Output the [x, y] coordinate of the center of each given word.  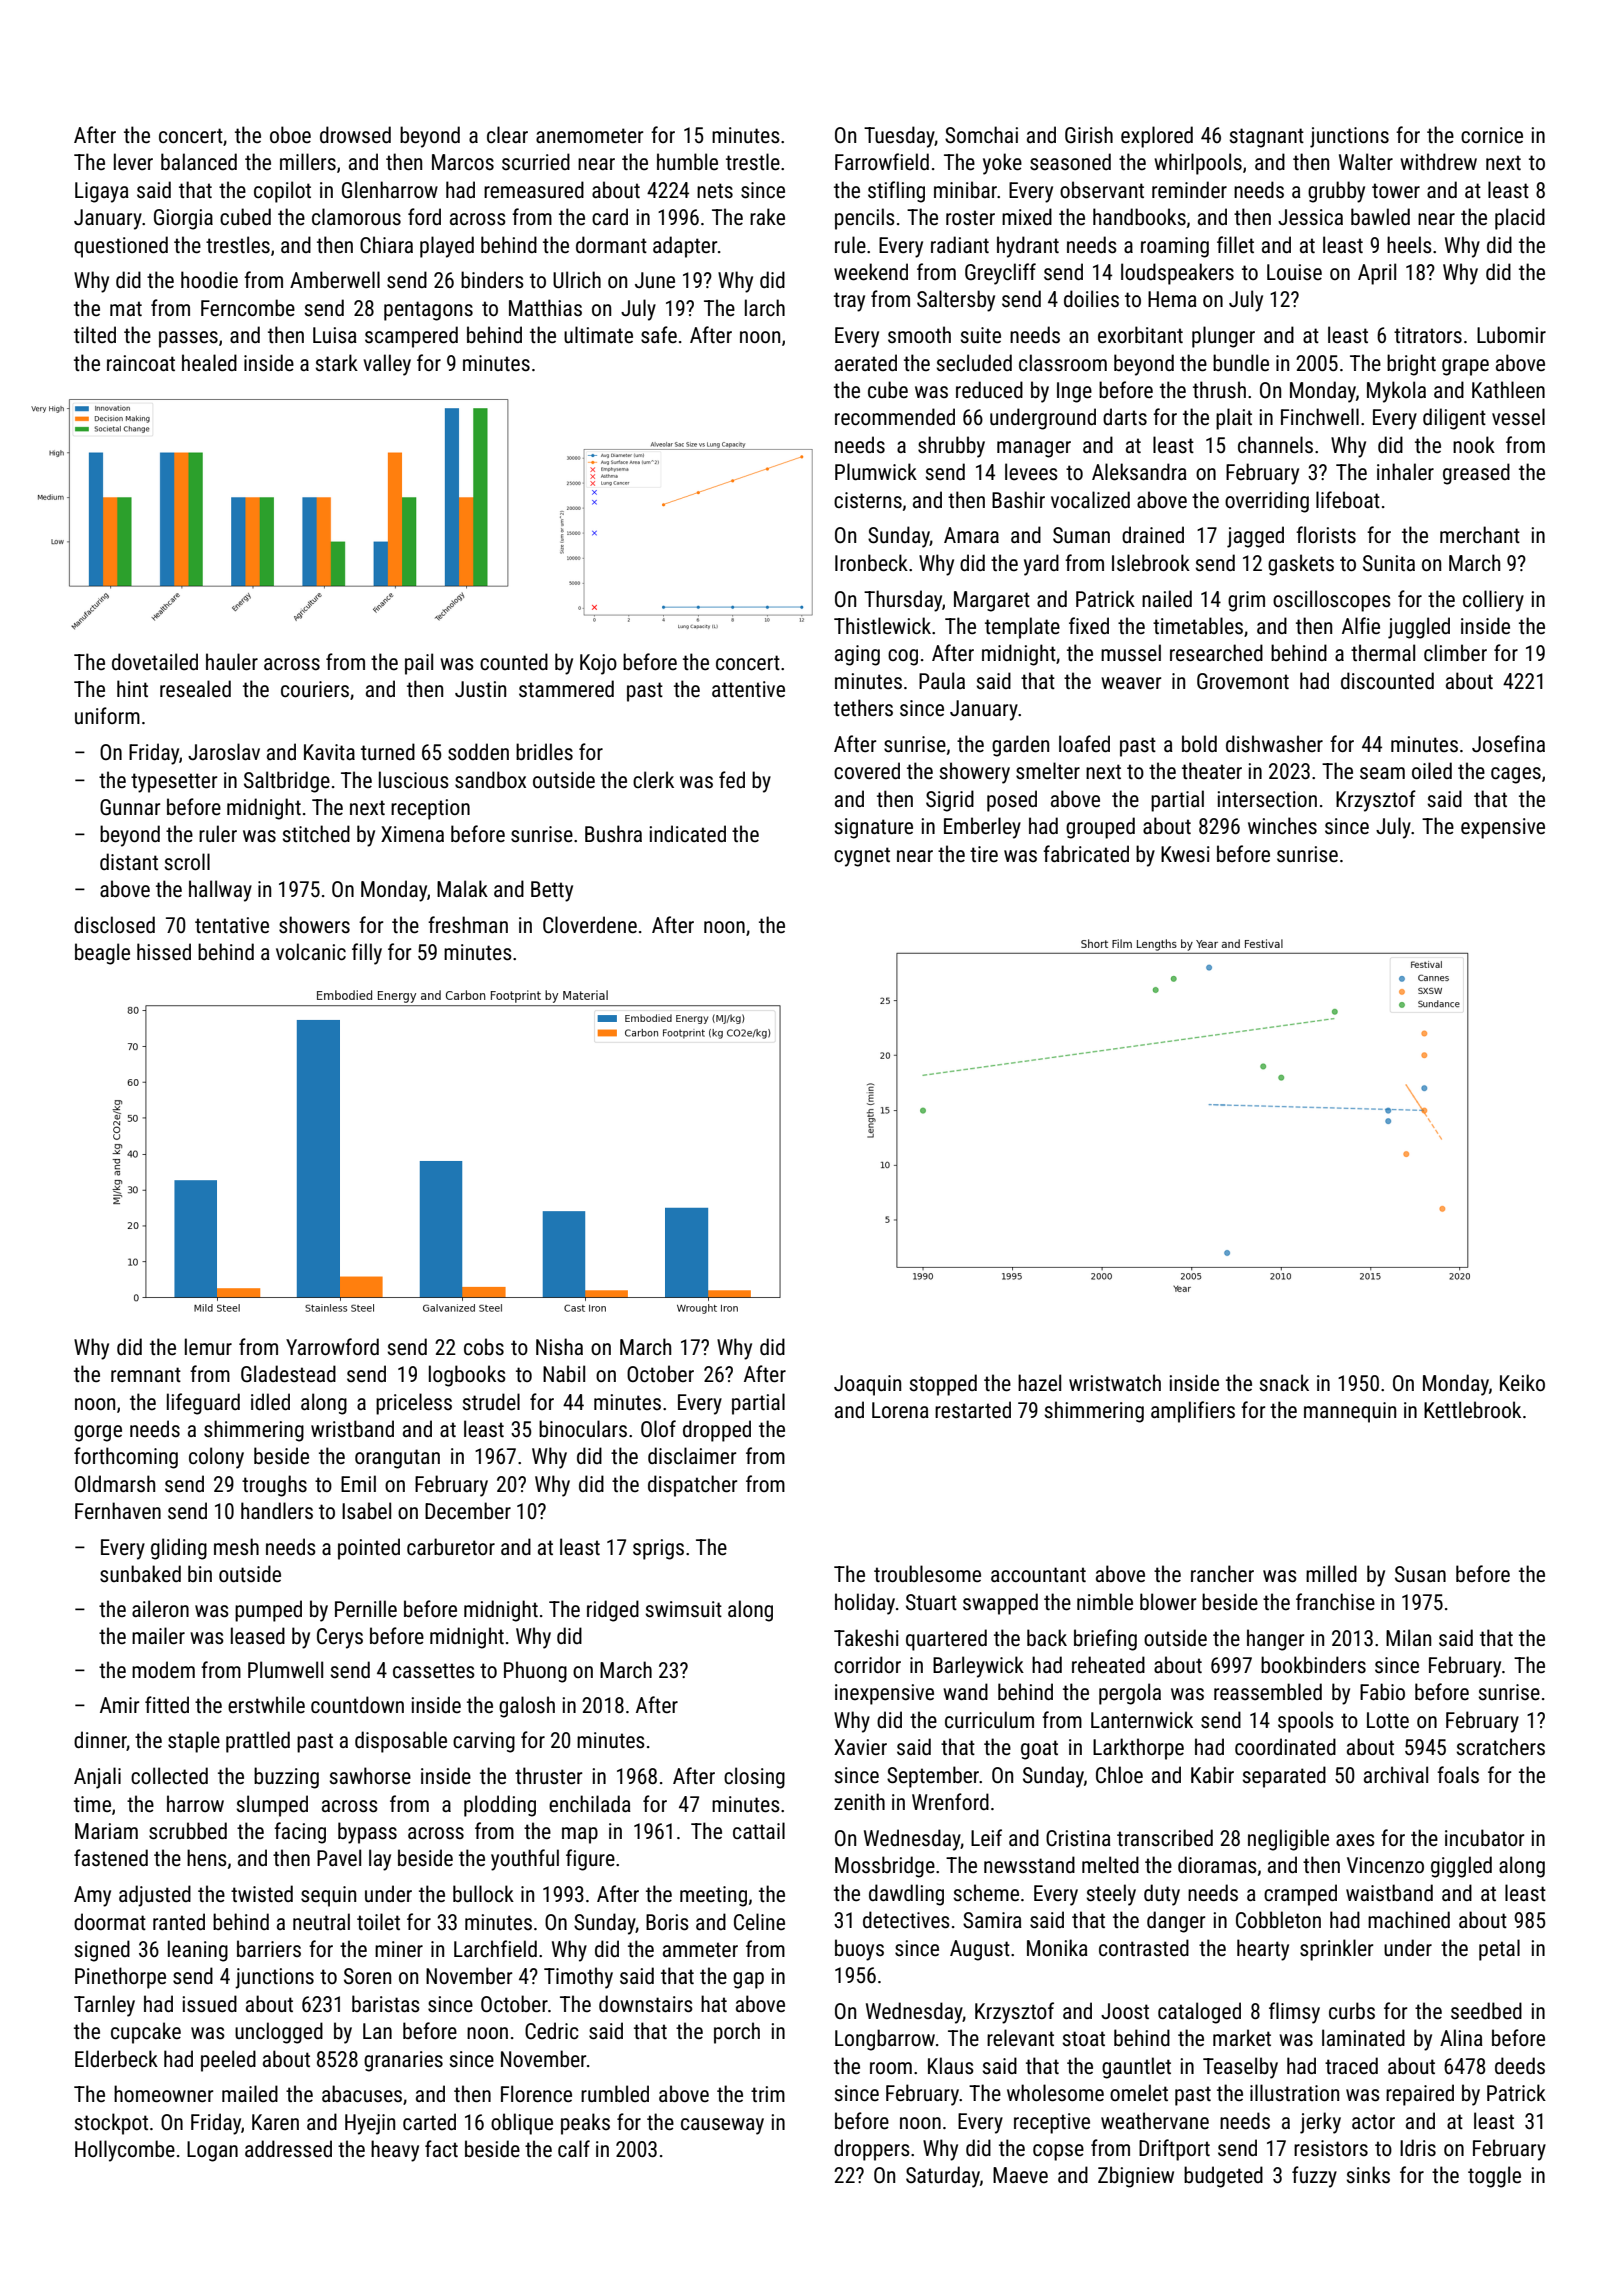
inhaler [1405, 471]
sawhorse [370, 1776]
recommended [895, 417]
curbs [1352, 2011]
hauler [232, 662]
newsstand [1029, 1865]
